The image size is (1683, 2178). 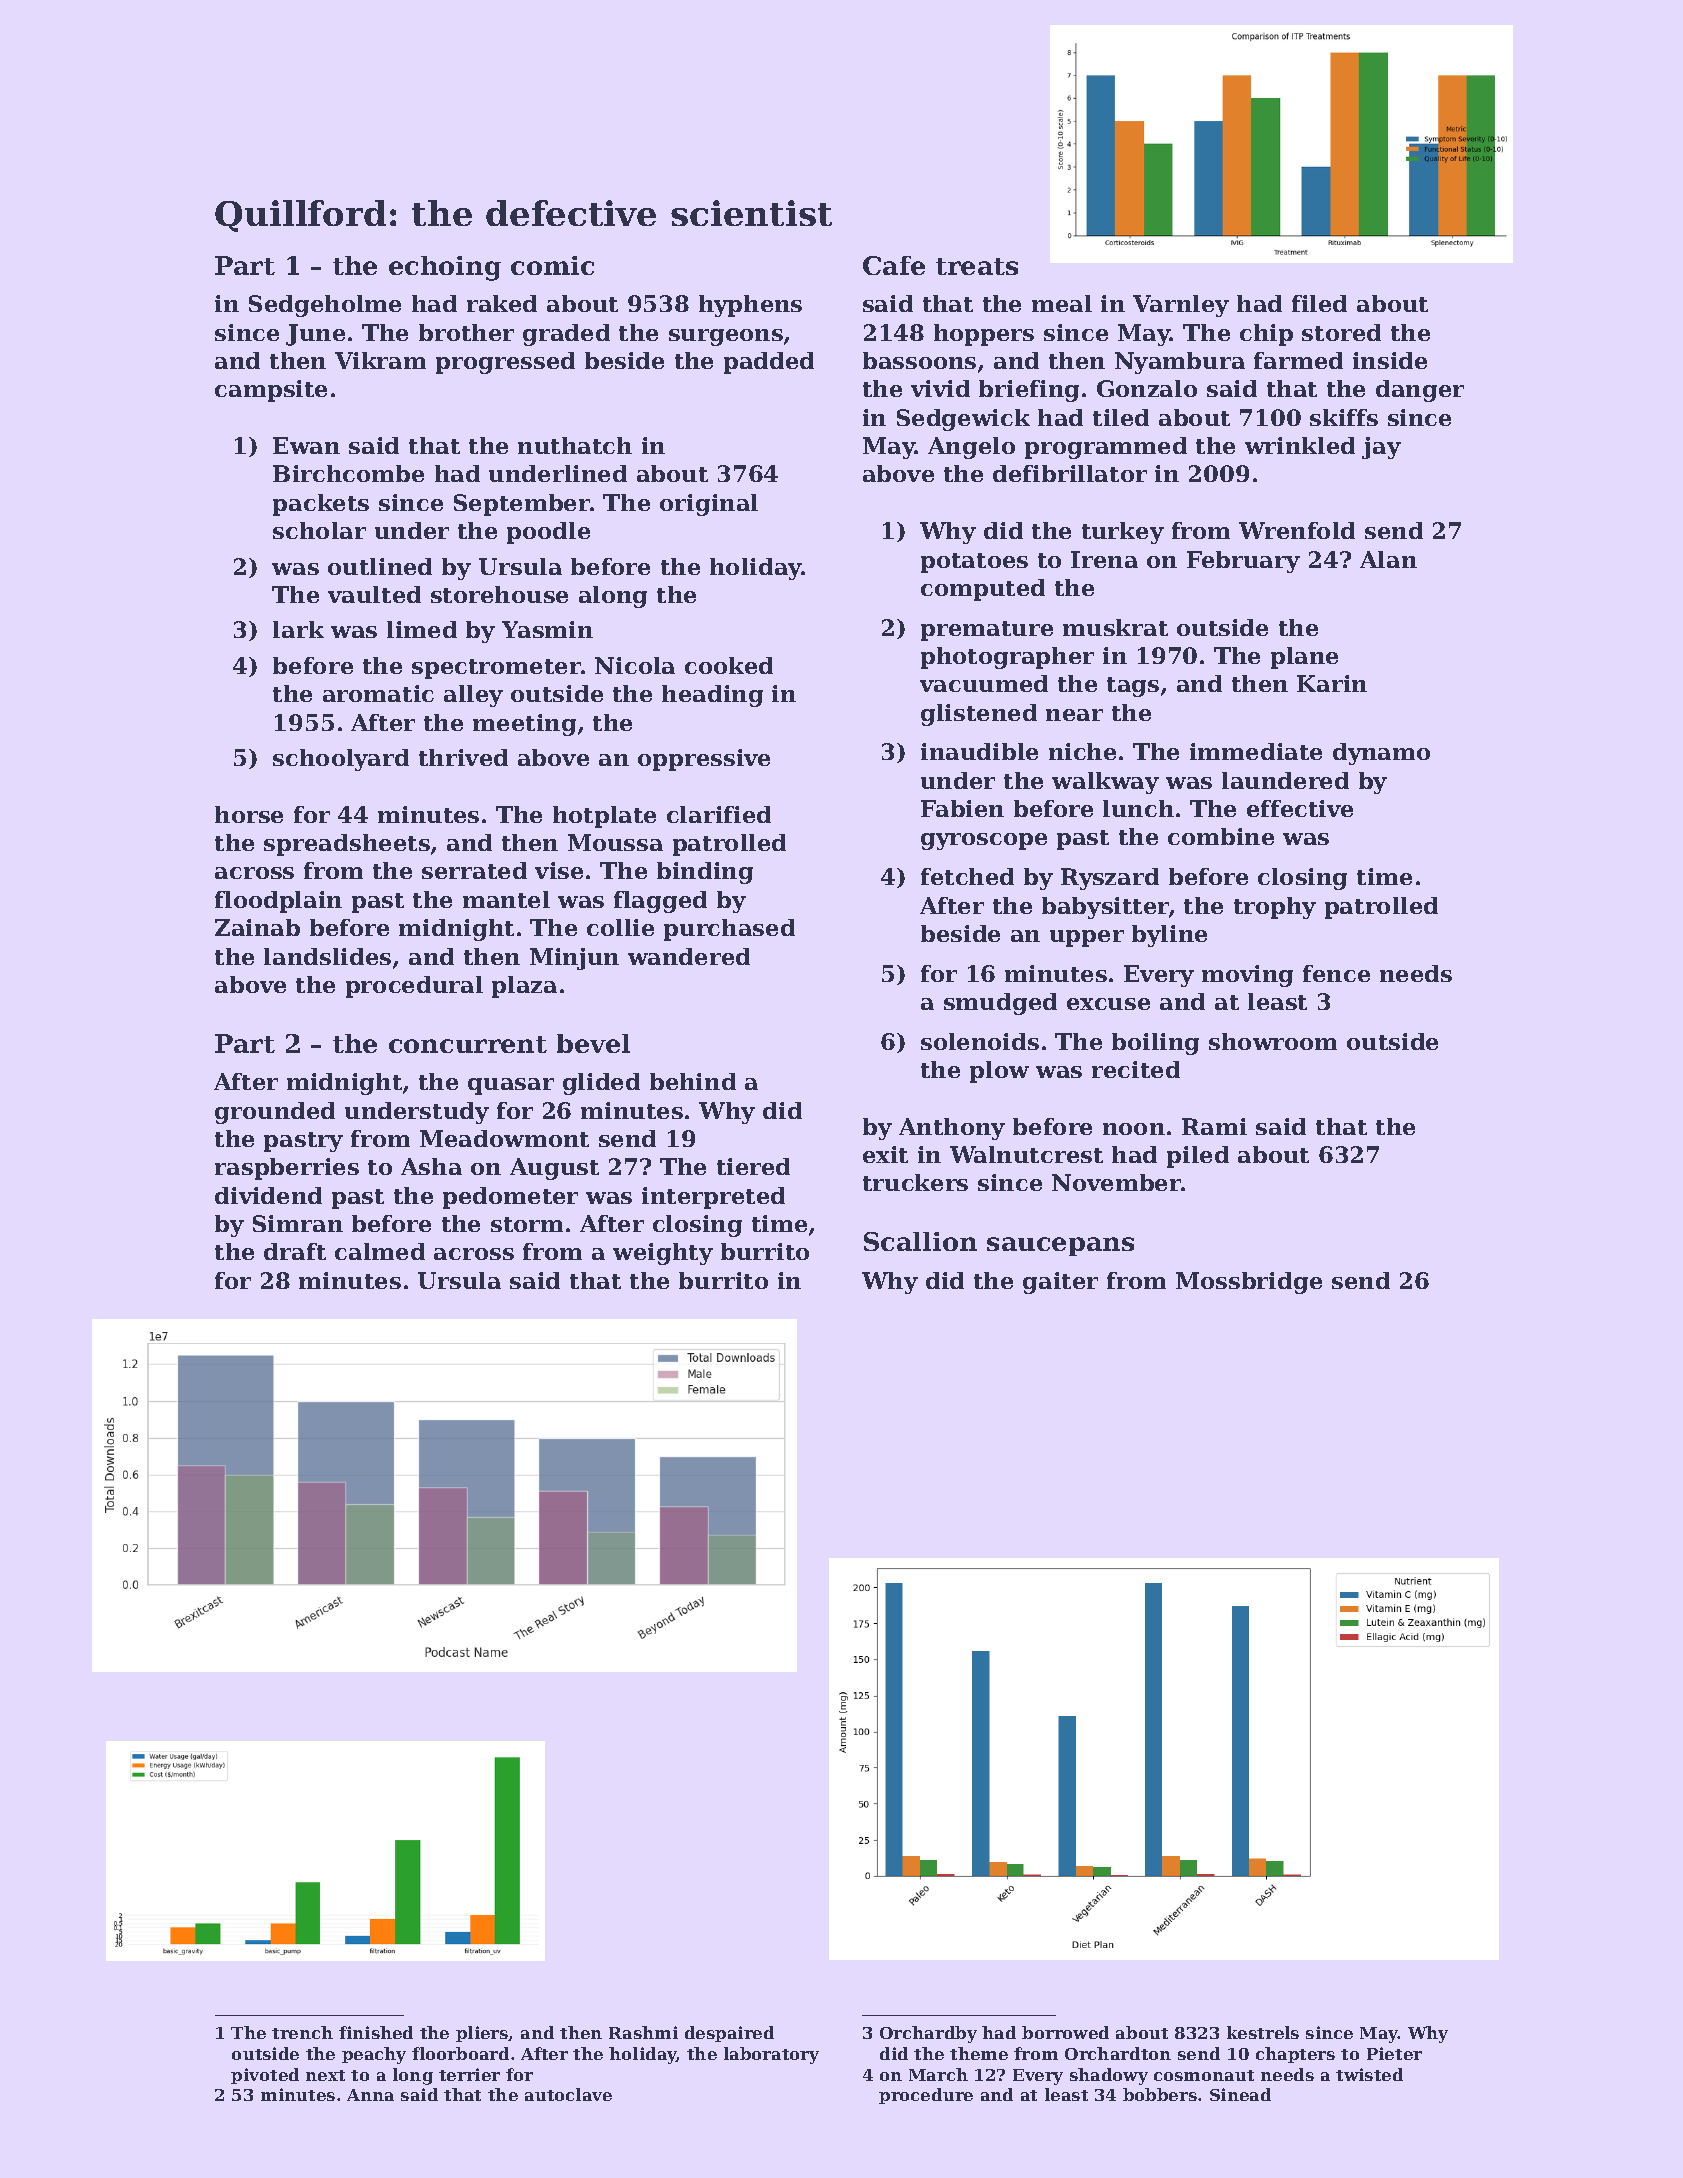 What do you see at coordinates (663, 1254) in the screenshot?
I see `weighty` at bounding box center [663, 1254].
